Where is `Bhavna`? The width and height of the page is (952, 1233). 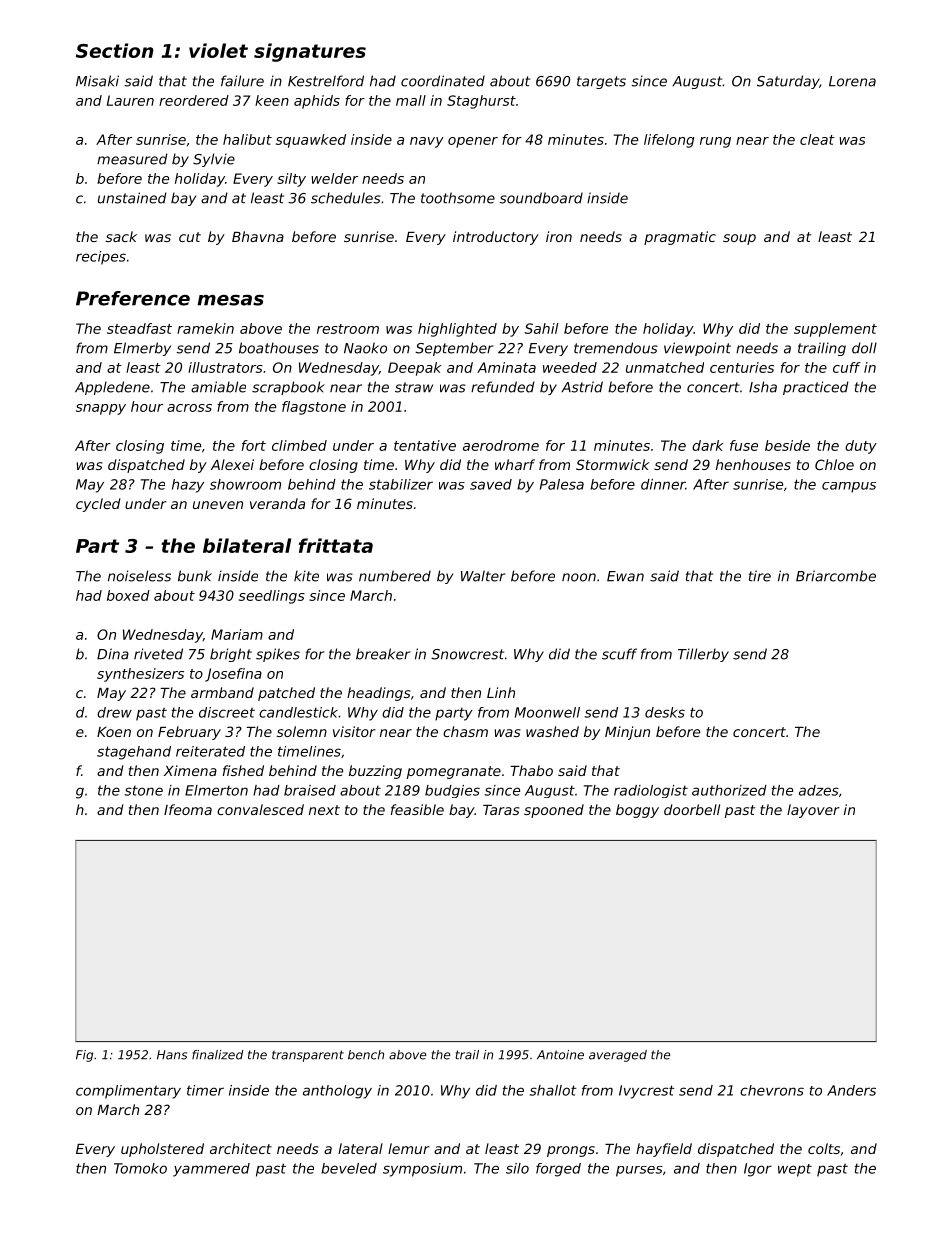 Bhavna is located at coordinates (258, 236).
